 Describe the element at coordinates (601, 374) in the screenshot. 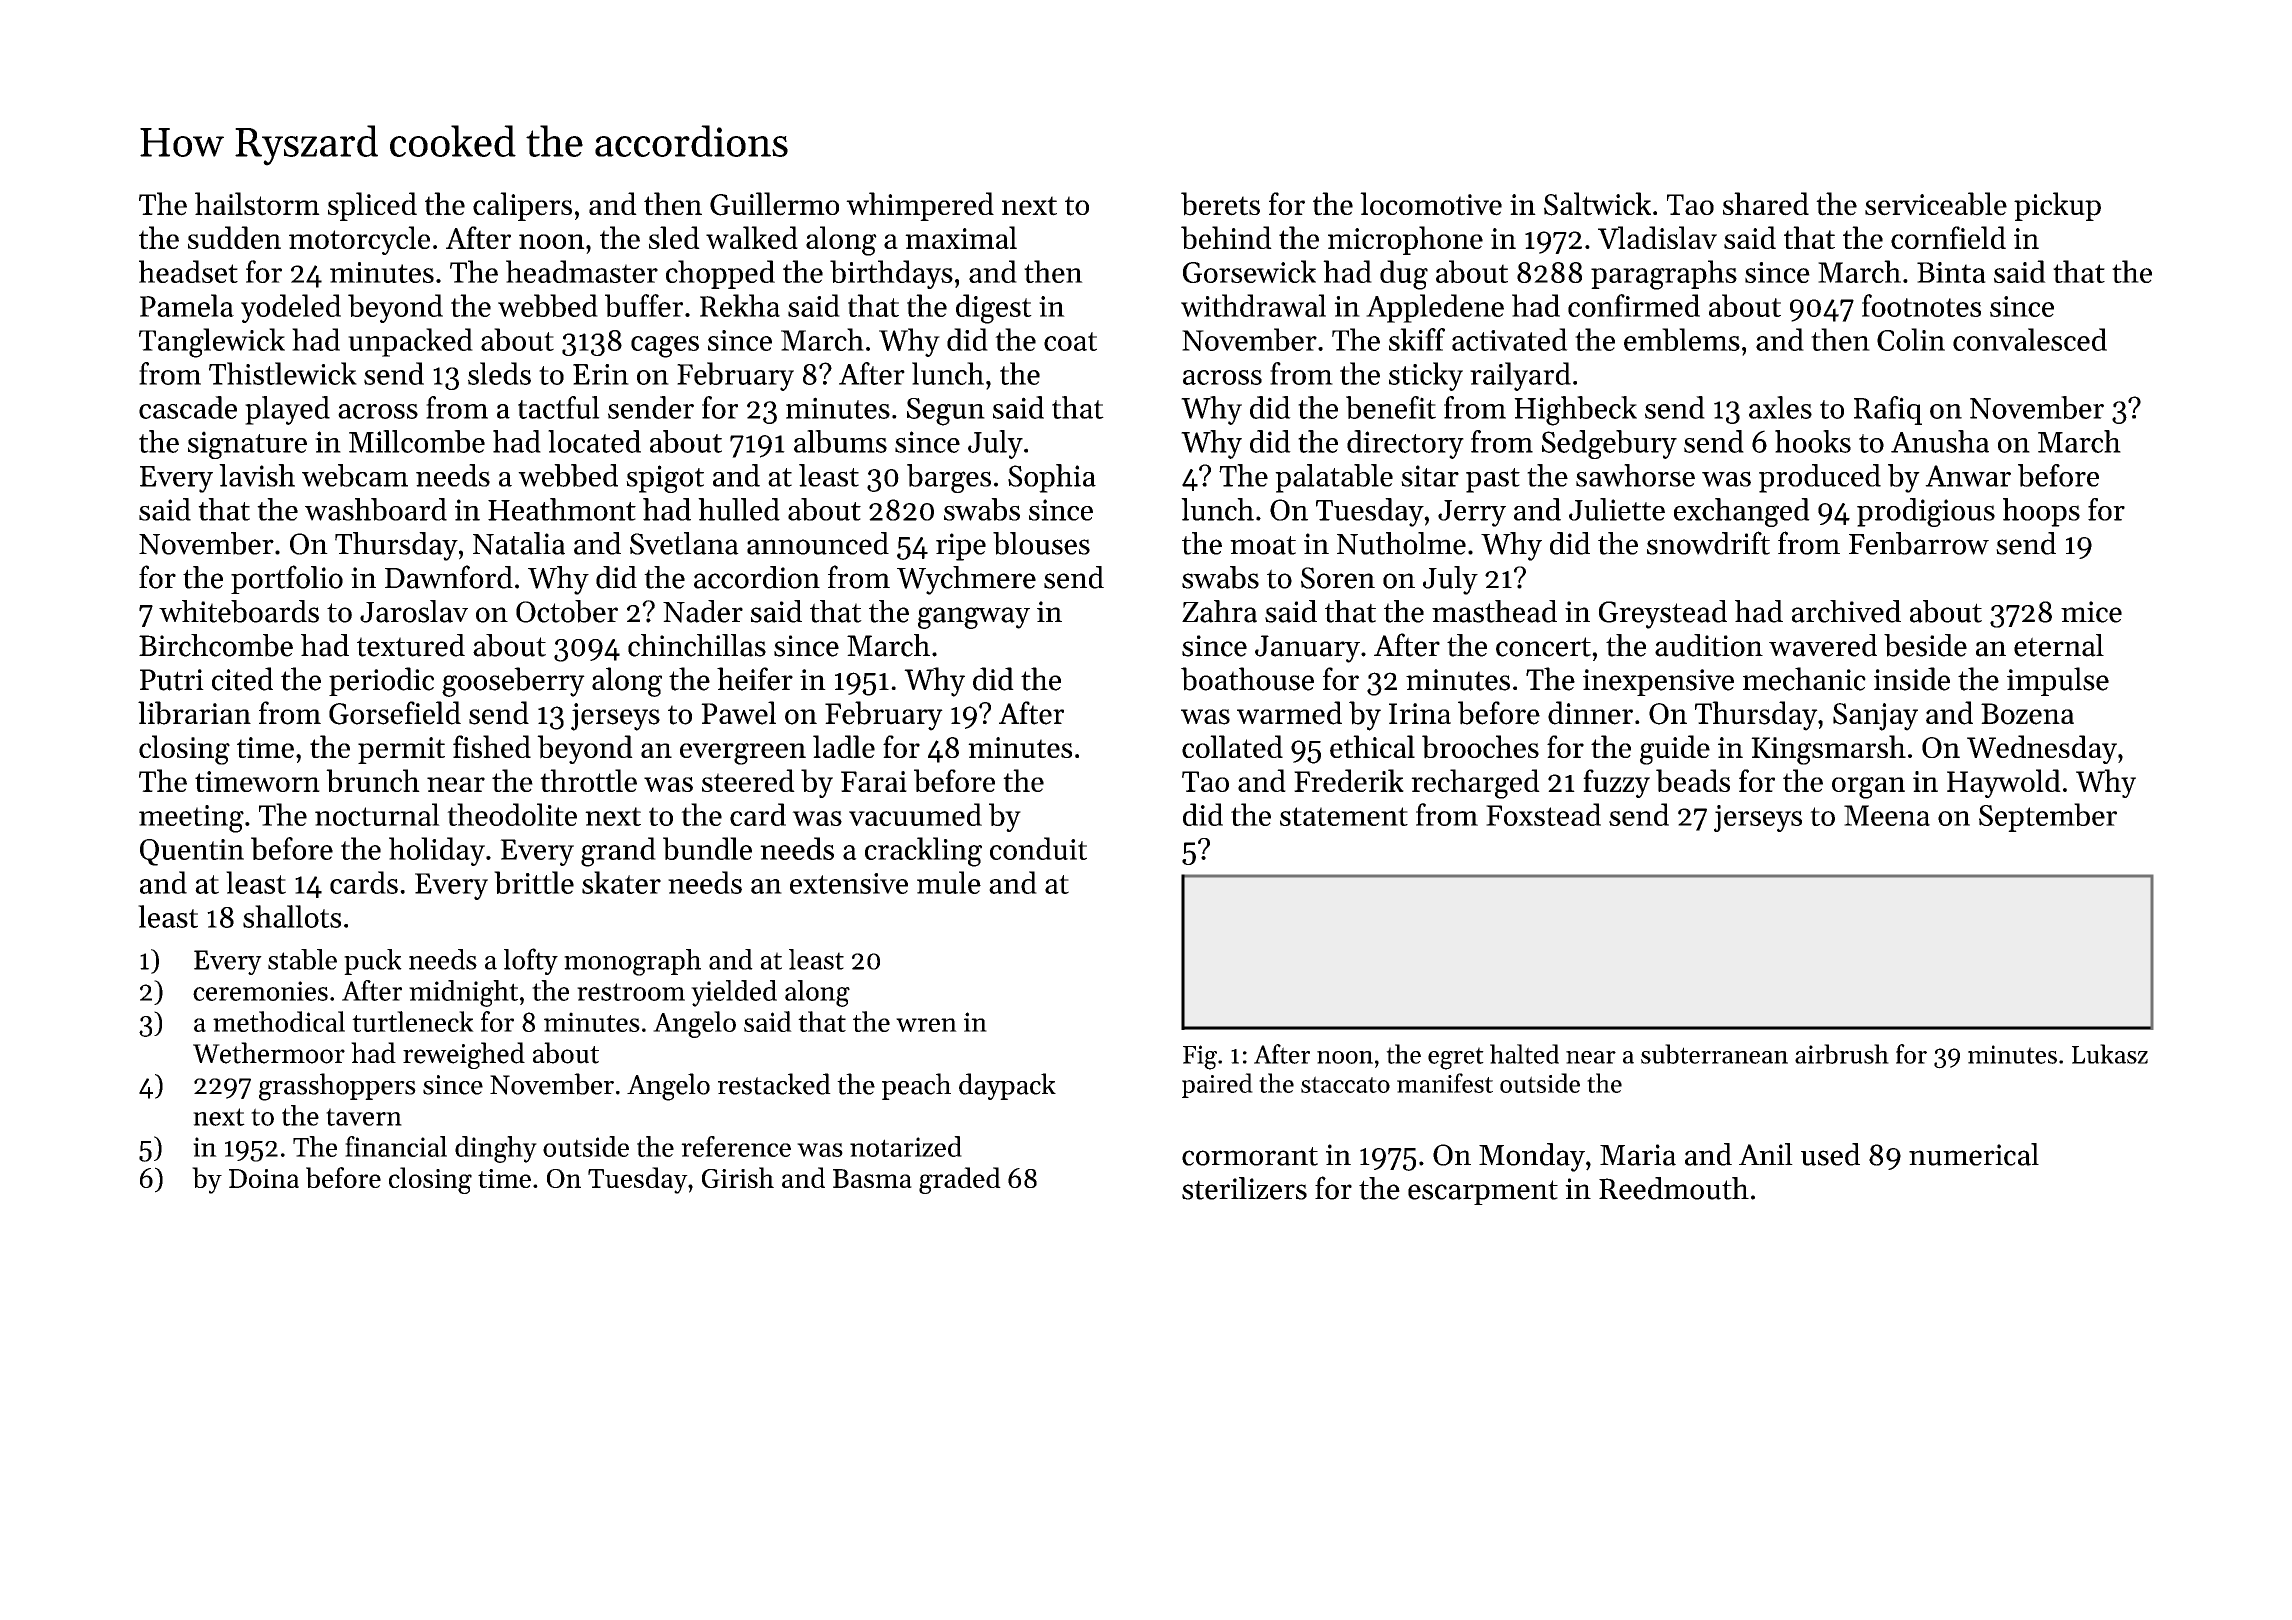

I see `Erin` at that location.
